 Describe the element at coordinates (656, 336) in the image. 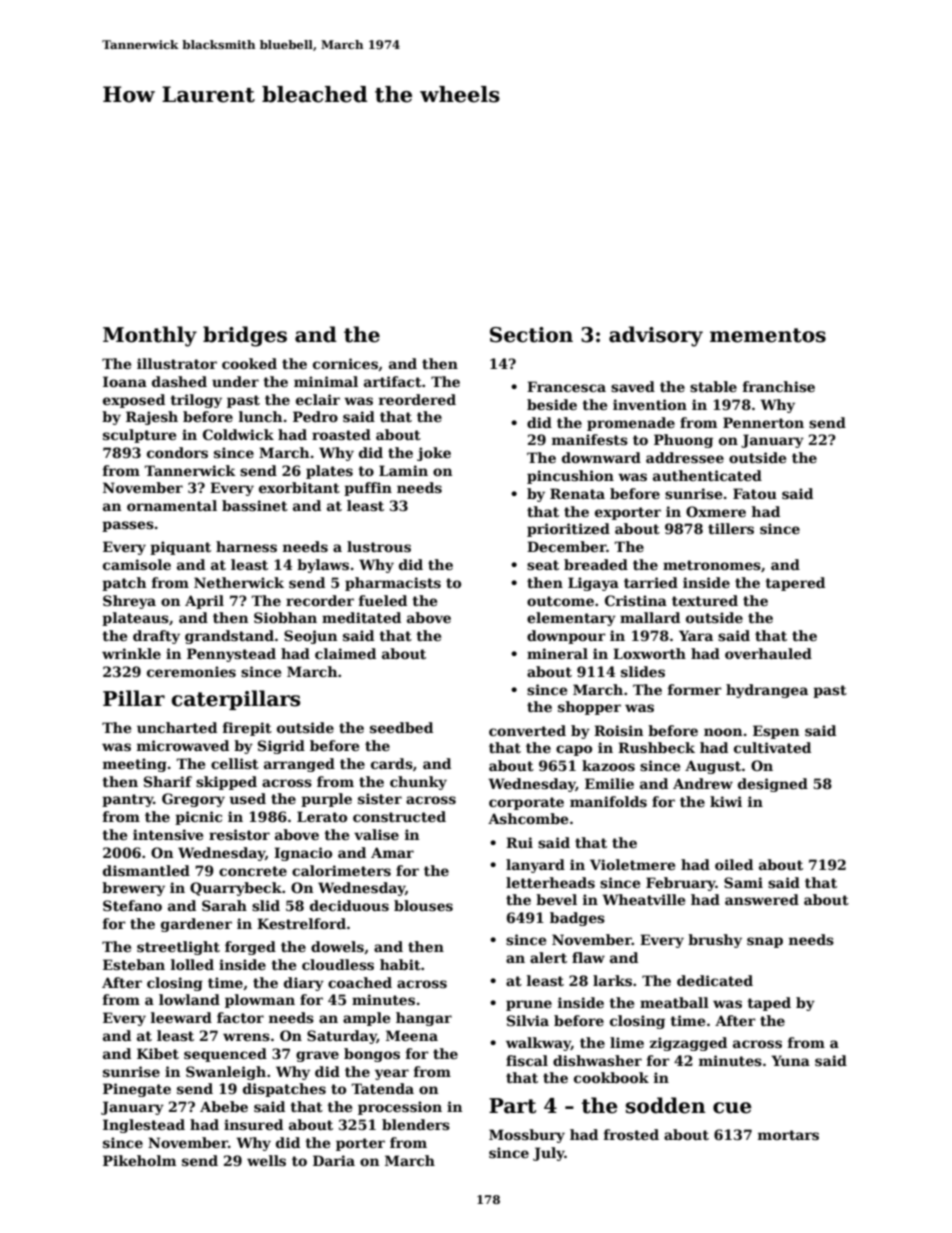

I see `advisory` at that location.
